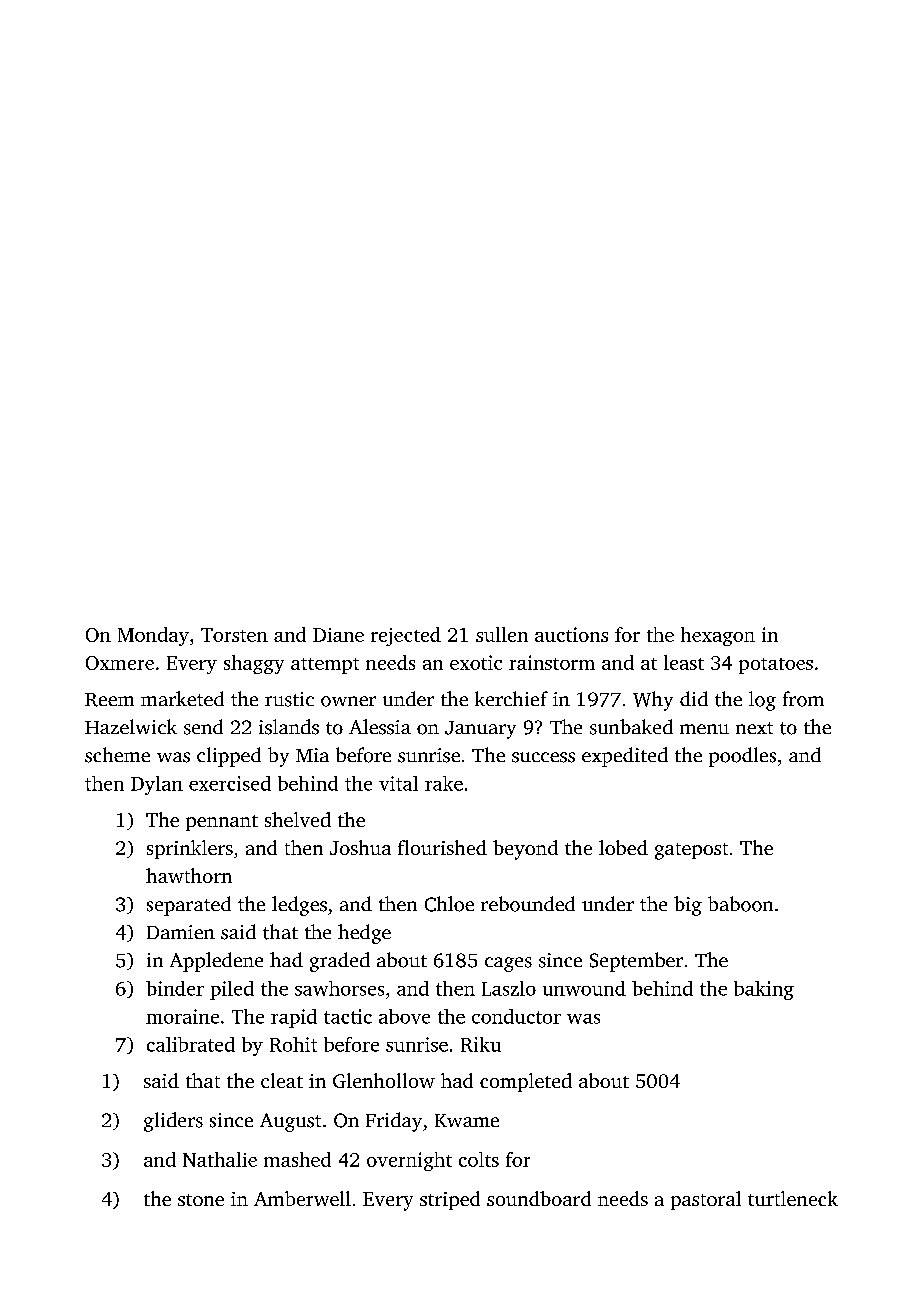 Image resolution: width=924 pixels, height=1308 pixels. What do you see at coordinates (348, 1016) in the screenshot?
I see `tactic` at bounding box center [348, 1016].
